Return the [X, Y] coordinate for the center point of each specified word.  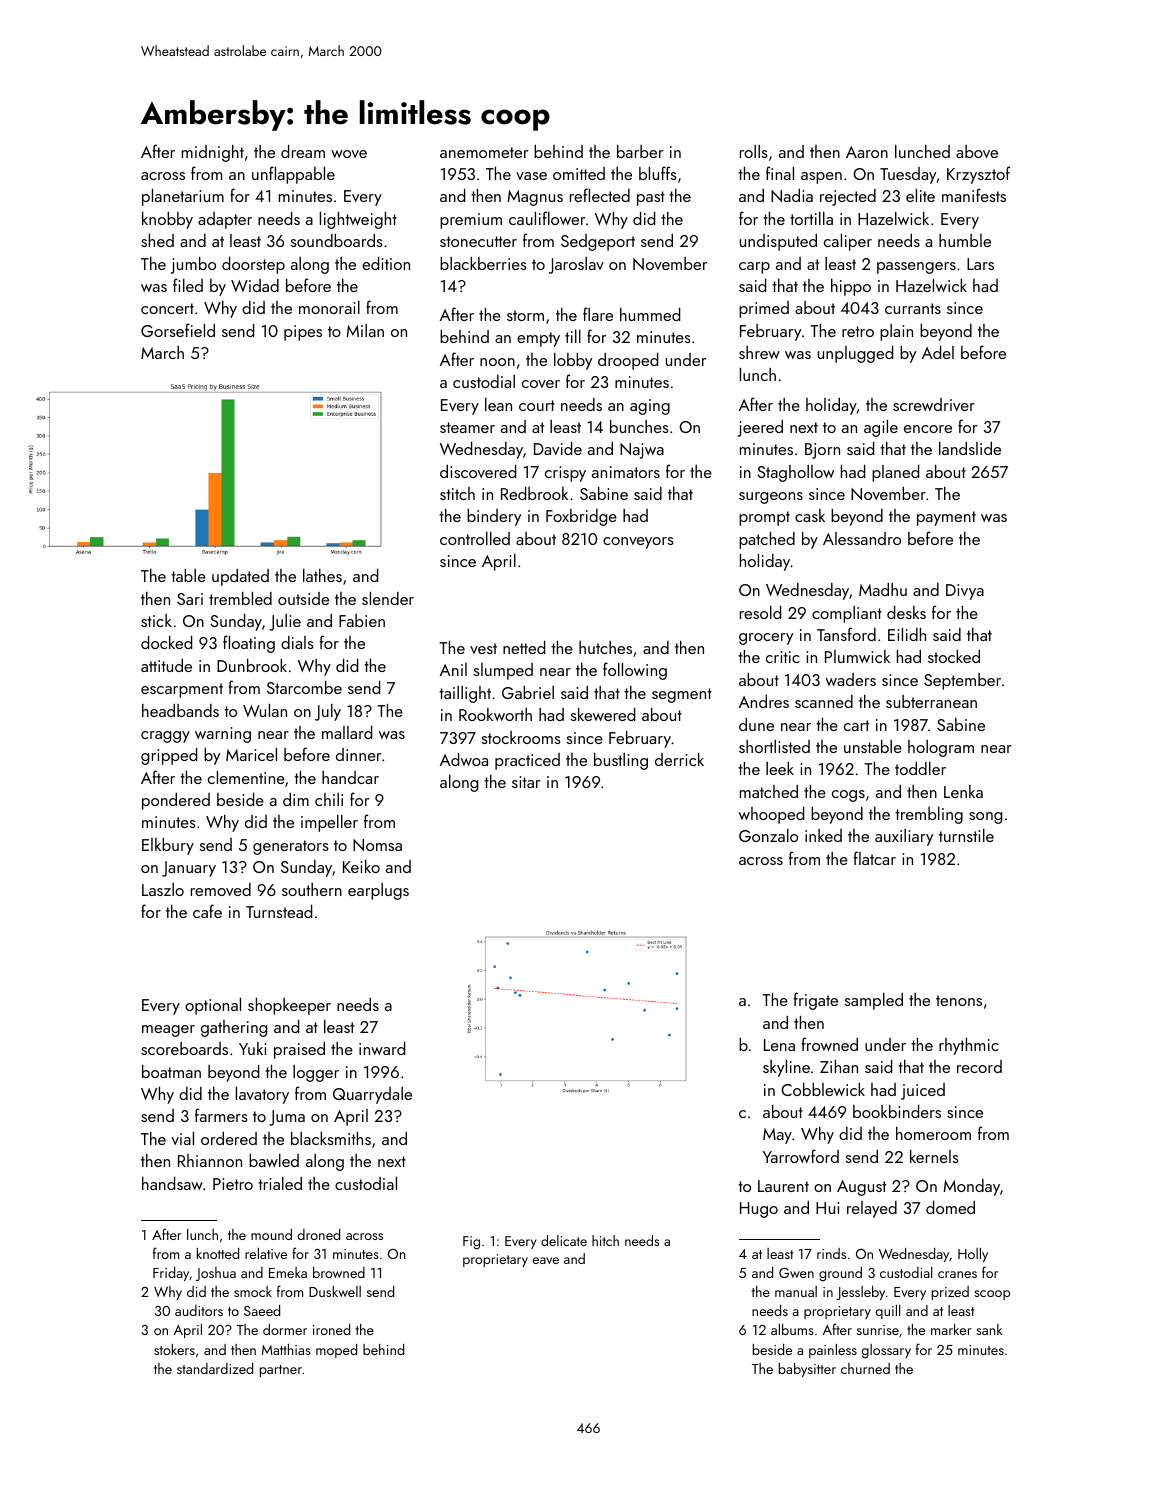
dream [303, 151]
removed [221, 889]
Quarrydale [372, 1095]
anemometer [484, 152]
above [977, 151]
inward [382, 1048]
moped [336, 1351]
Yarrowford [801, 1156]
